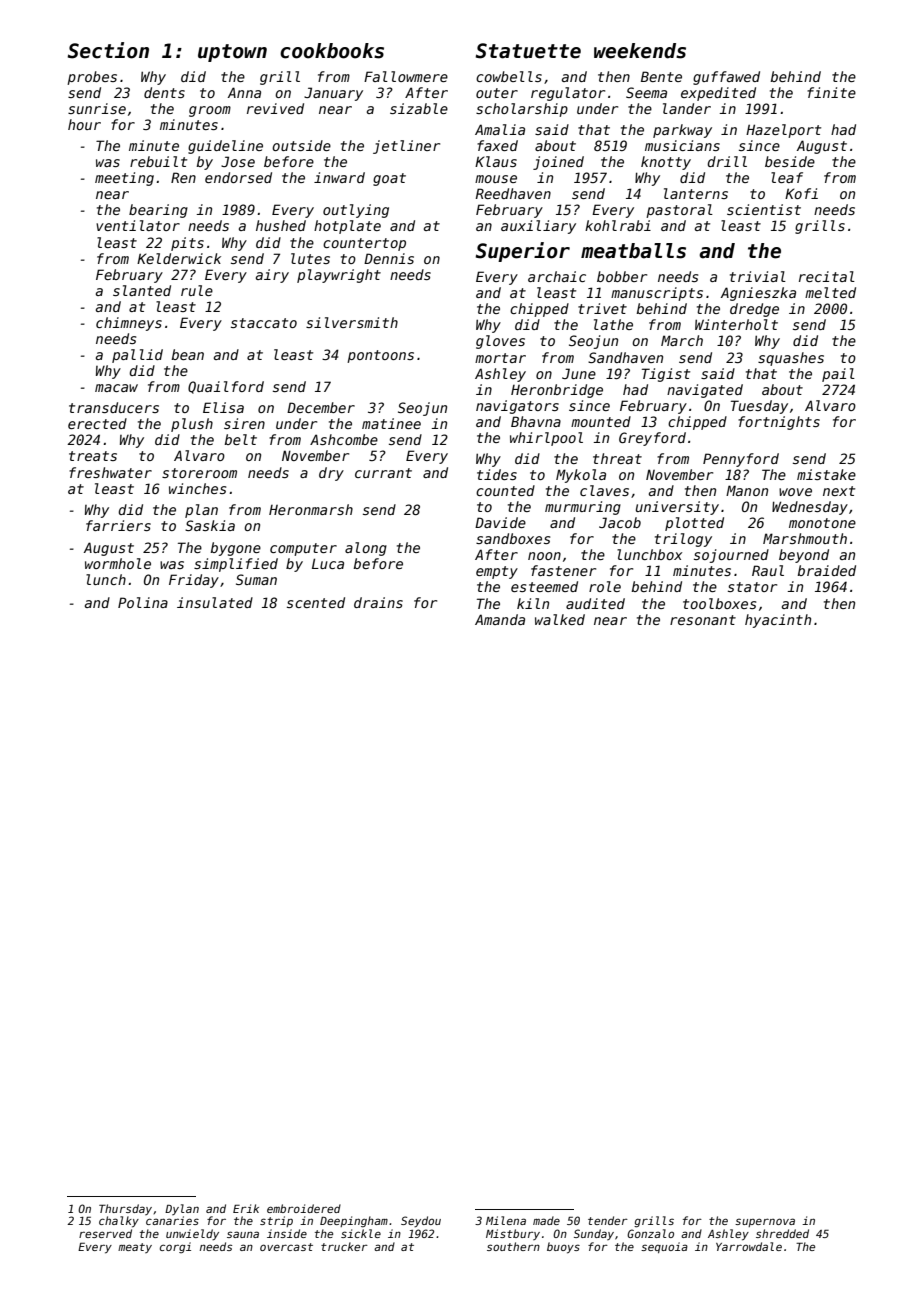 This screenshot has height=1308, width=924. Describe the element at coordinates (506, 1220) in the screenshot. I see `Milena` at that location.
